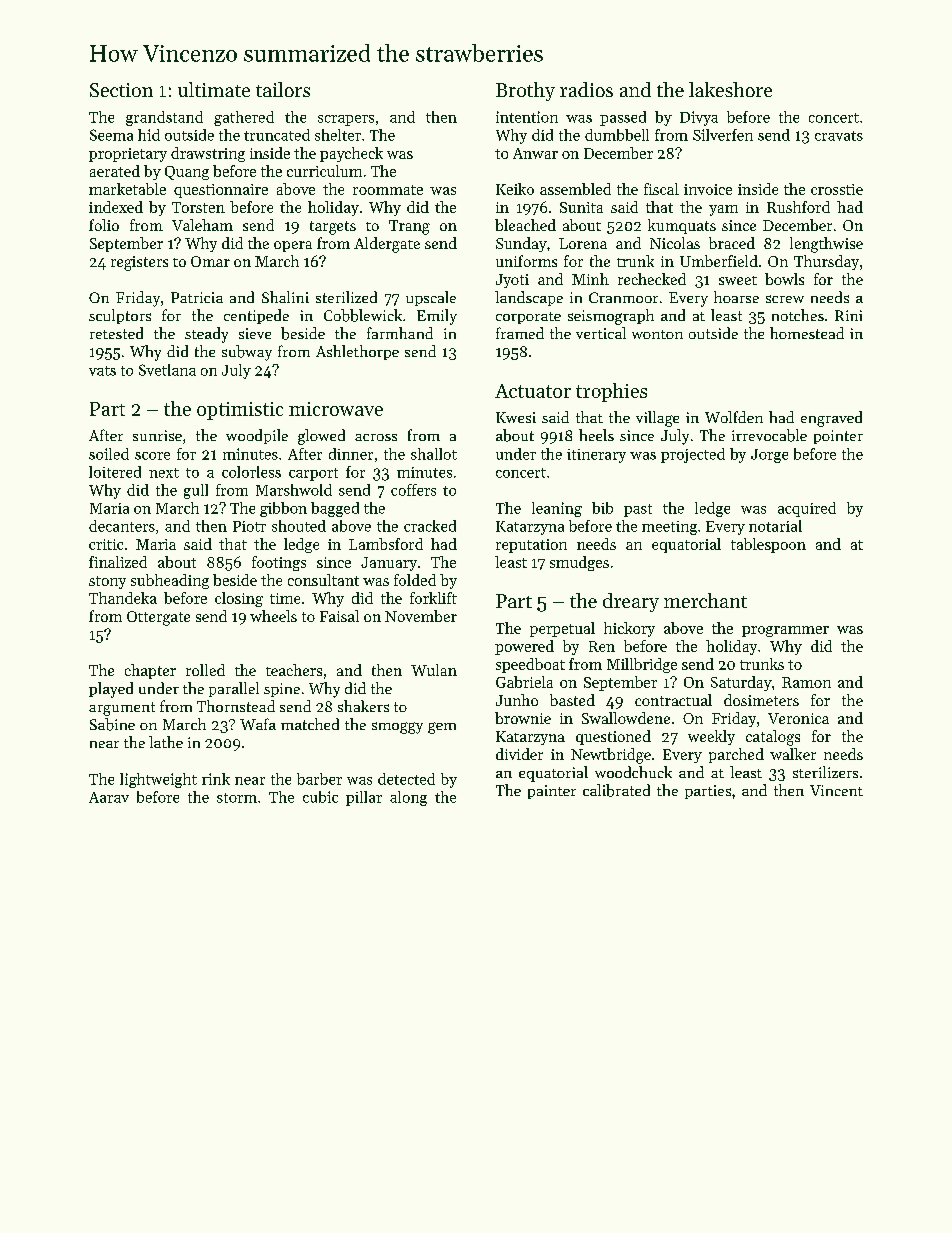  What do you see at coordinates (807, 509) in the document?
I see `acquired` at bounding box center [807, 509].
